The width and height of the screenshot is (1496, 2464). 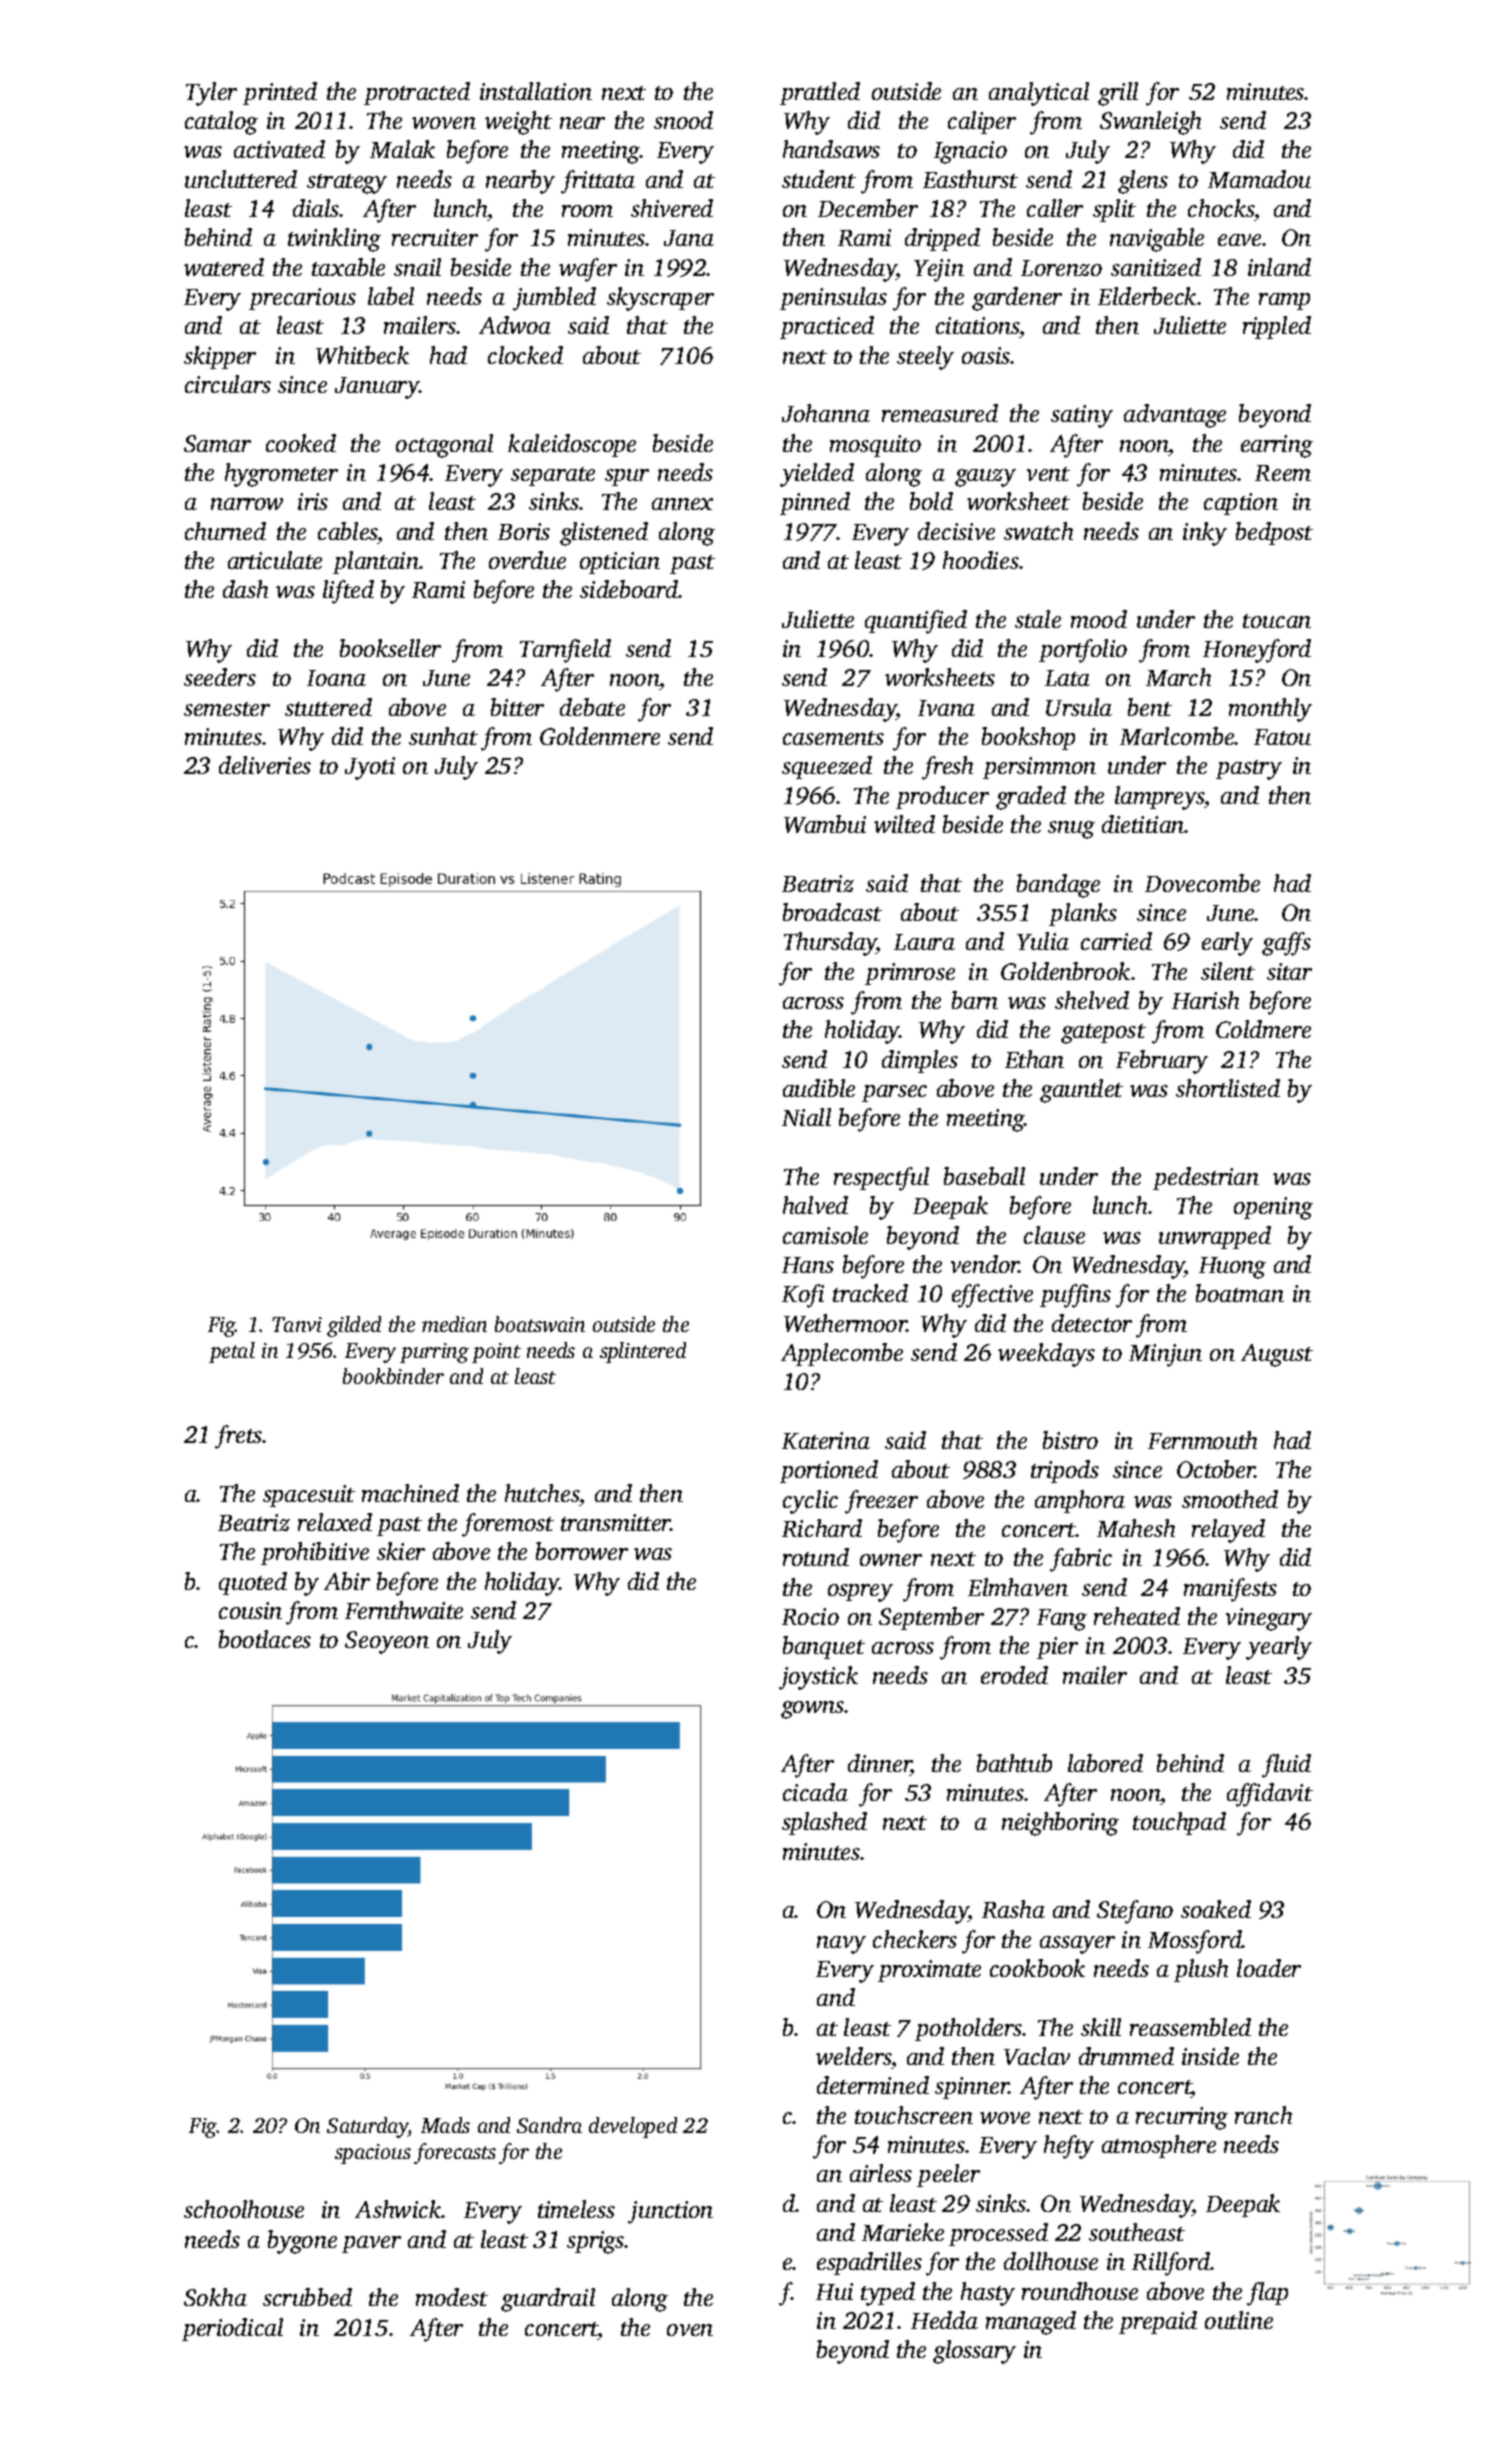 I want to click on Tyler, so click(x=211, y=94).
